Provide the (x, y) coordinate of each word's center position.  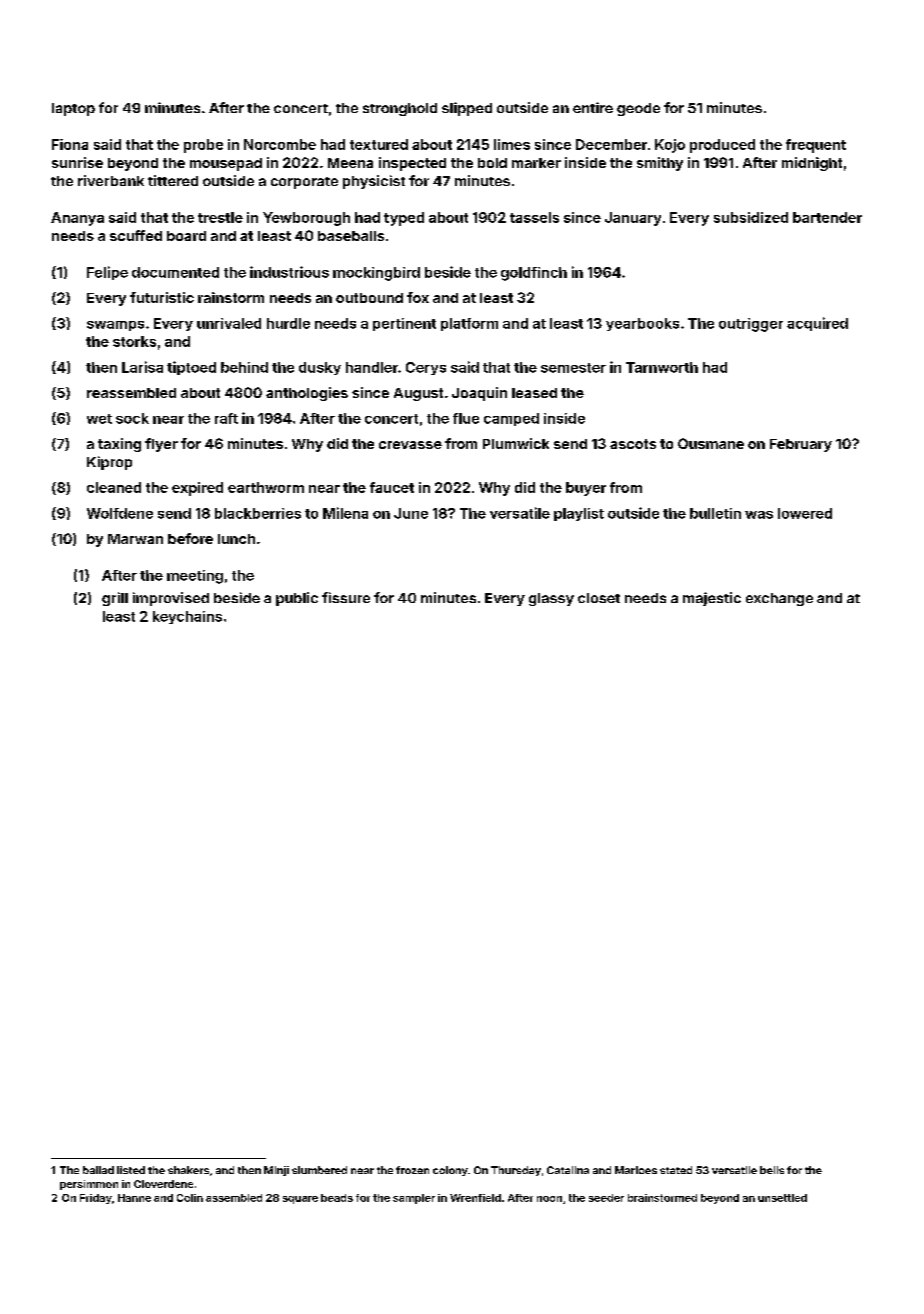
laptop (73, 109)
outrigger (751, 325)
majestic (712, 599)
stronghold (400, 109)
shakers (188, 1170)
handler (372, 367)
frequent (816, 146)
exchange (779, 599)
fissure (346, 597)
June (411, 513)
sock (132, 418)
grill (115, 599)
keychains (187, 617)
